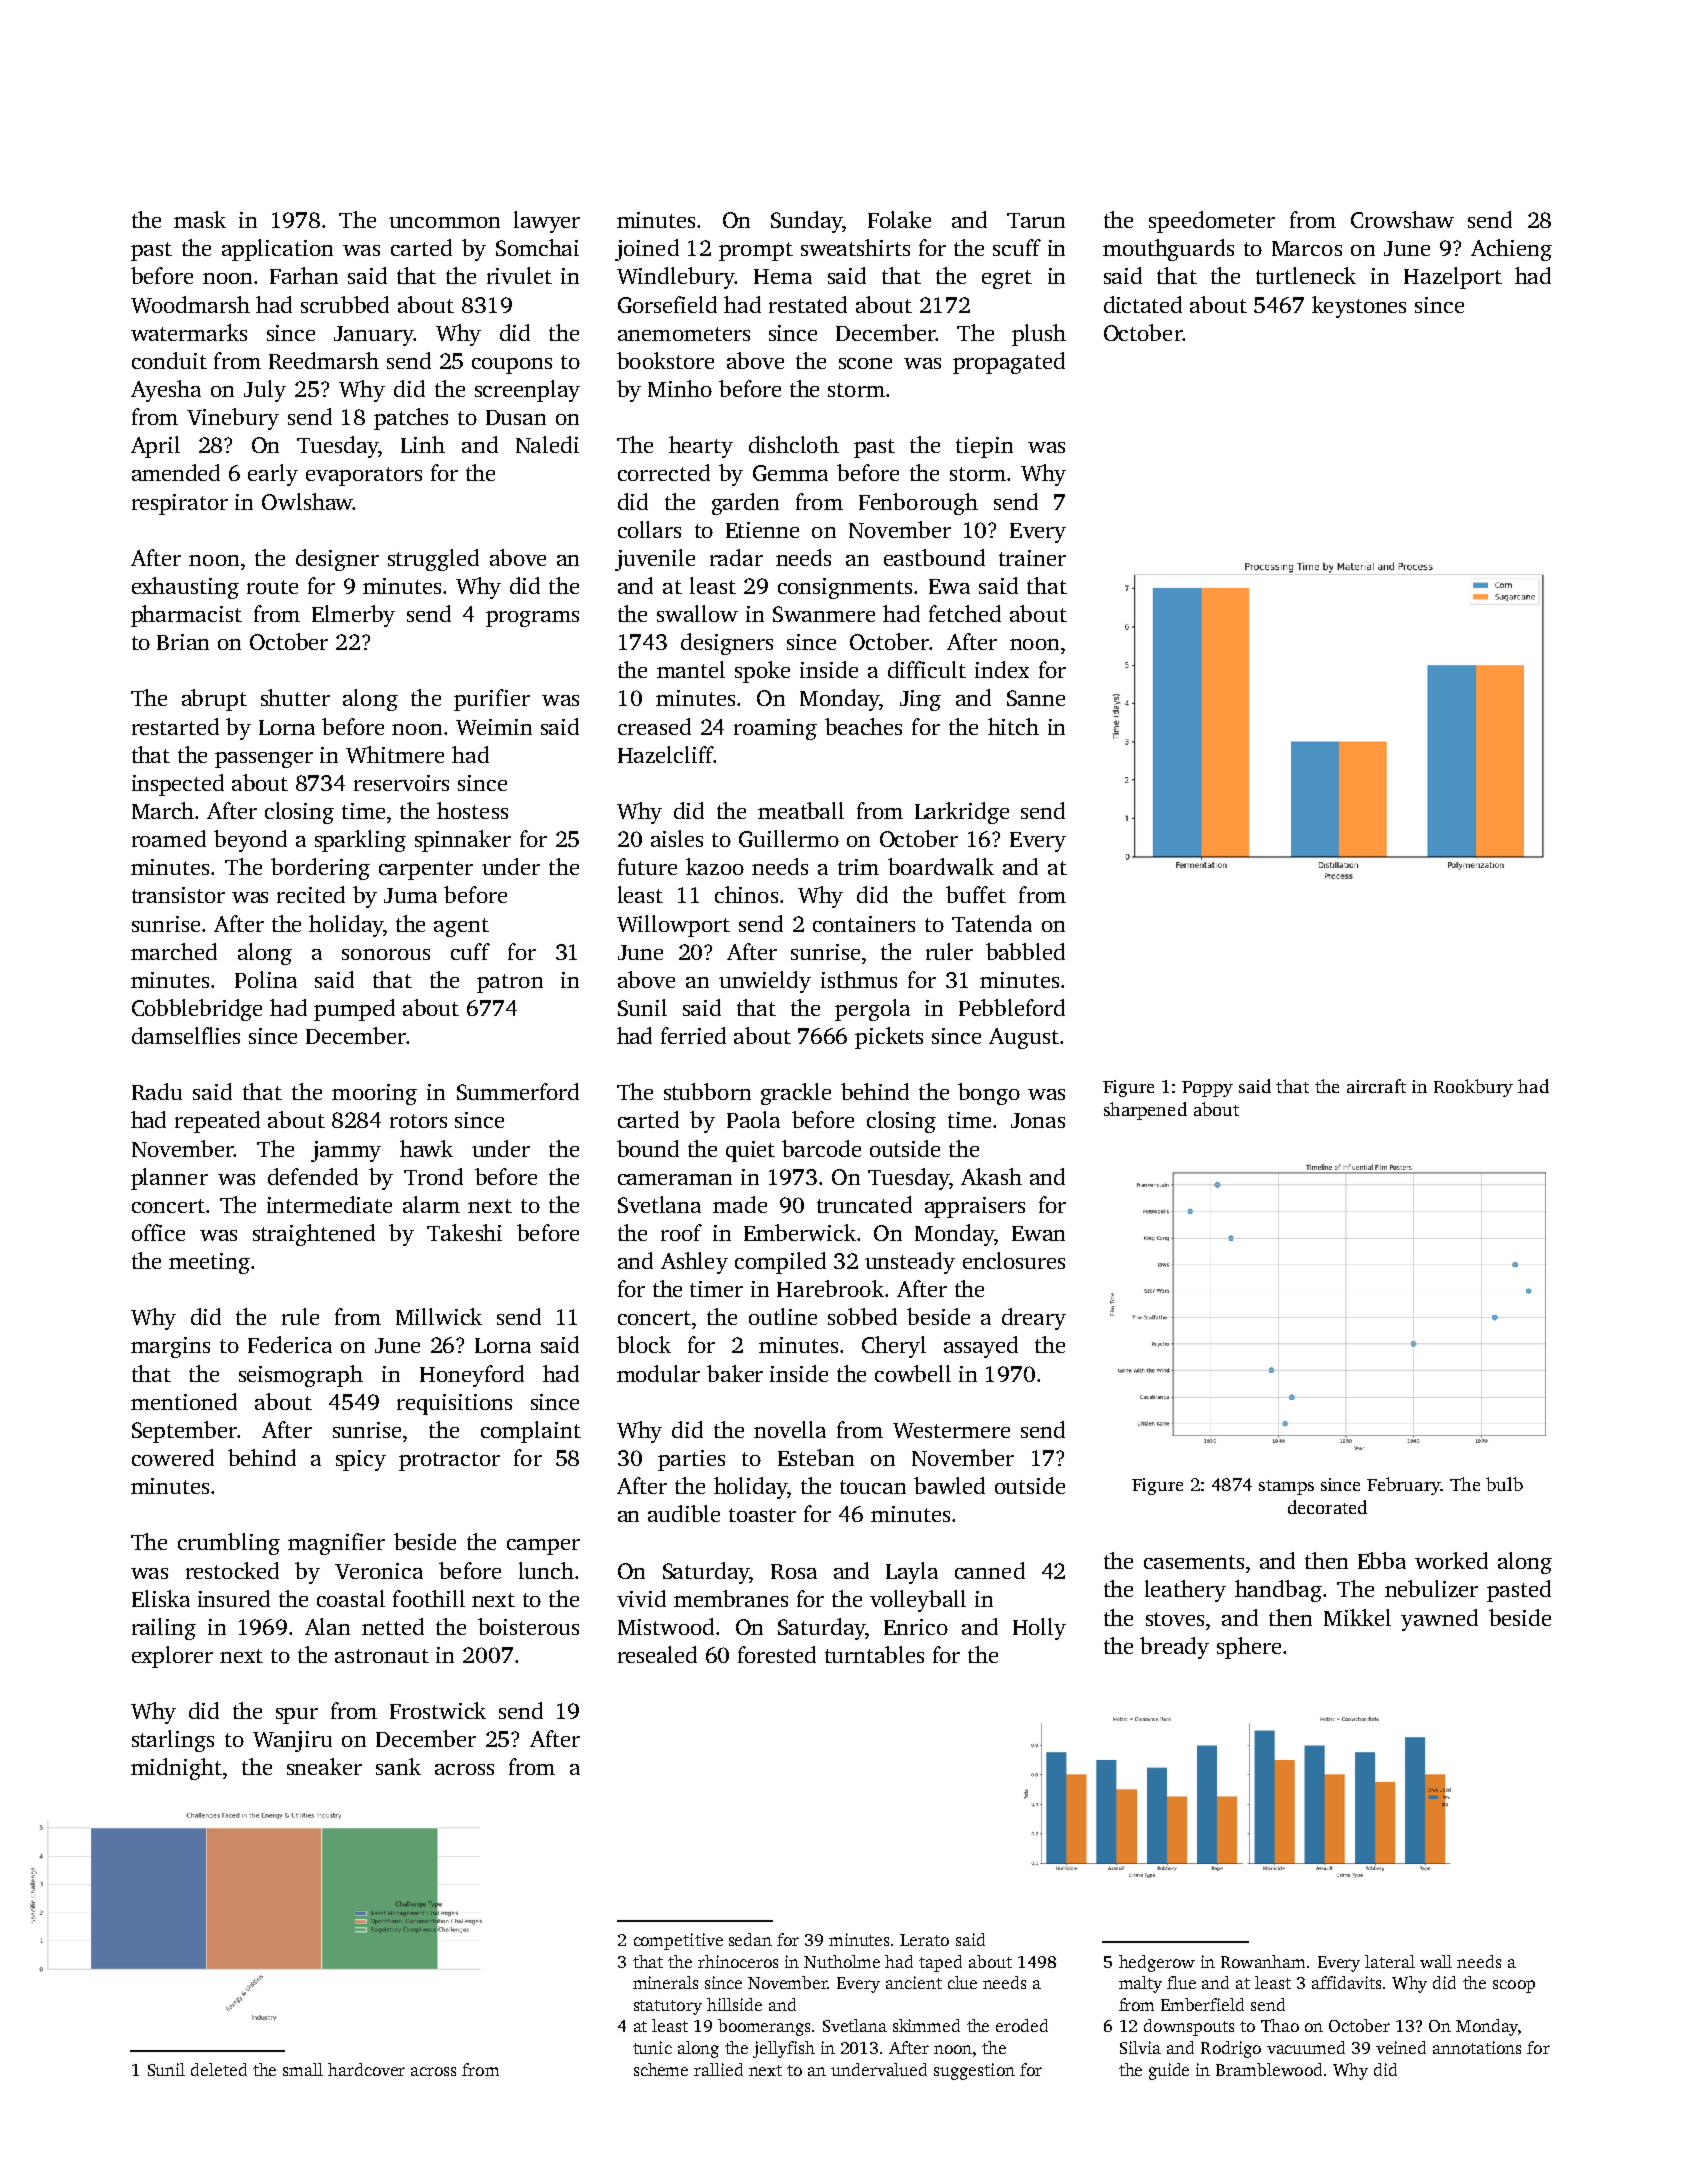 This screenshot has width=1683, height=2178. What do you see at coordinates (219, 2069) in the screenshot?
I see `deleted` at bounding box center [219, 2069].
